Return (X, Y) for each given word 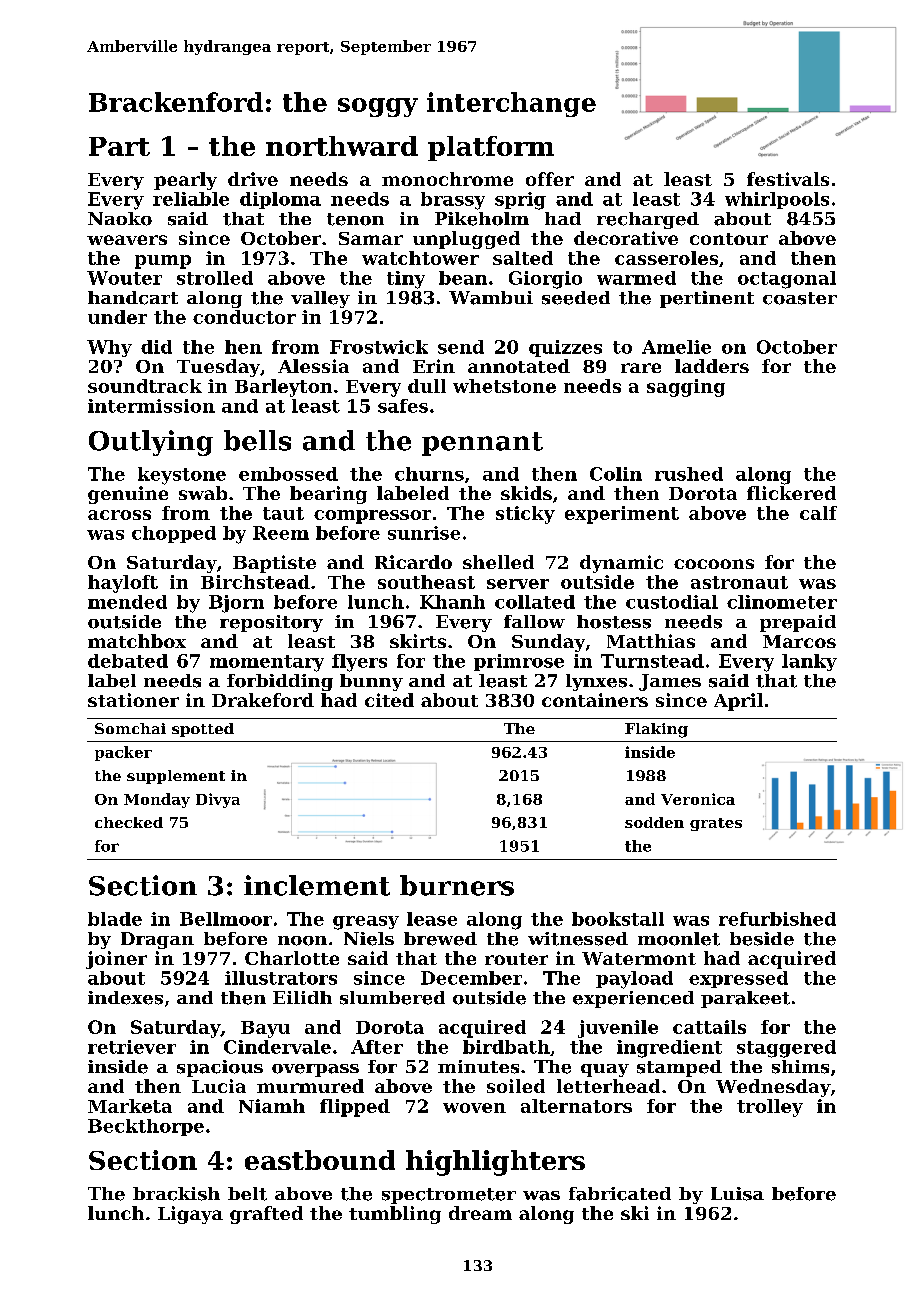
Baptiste (274, 564)
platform (491, 148)
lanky (809, 662)
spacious (220, 1068)
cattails (709, 1027)
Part (119, 146)
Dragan (157, 940)
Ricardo (413, 562)
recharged (648, 220)
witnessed (578, 939)
